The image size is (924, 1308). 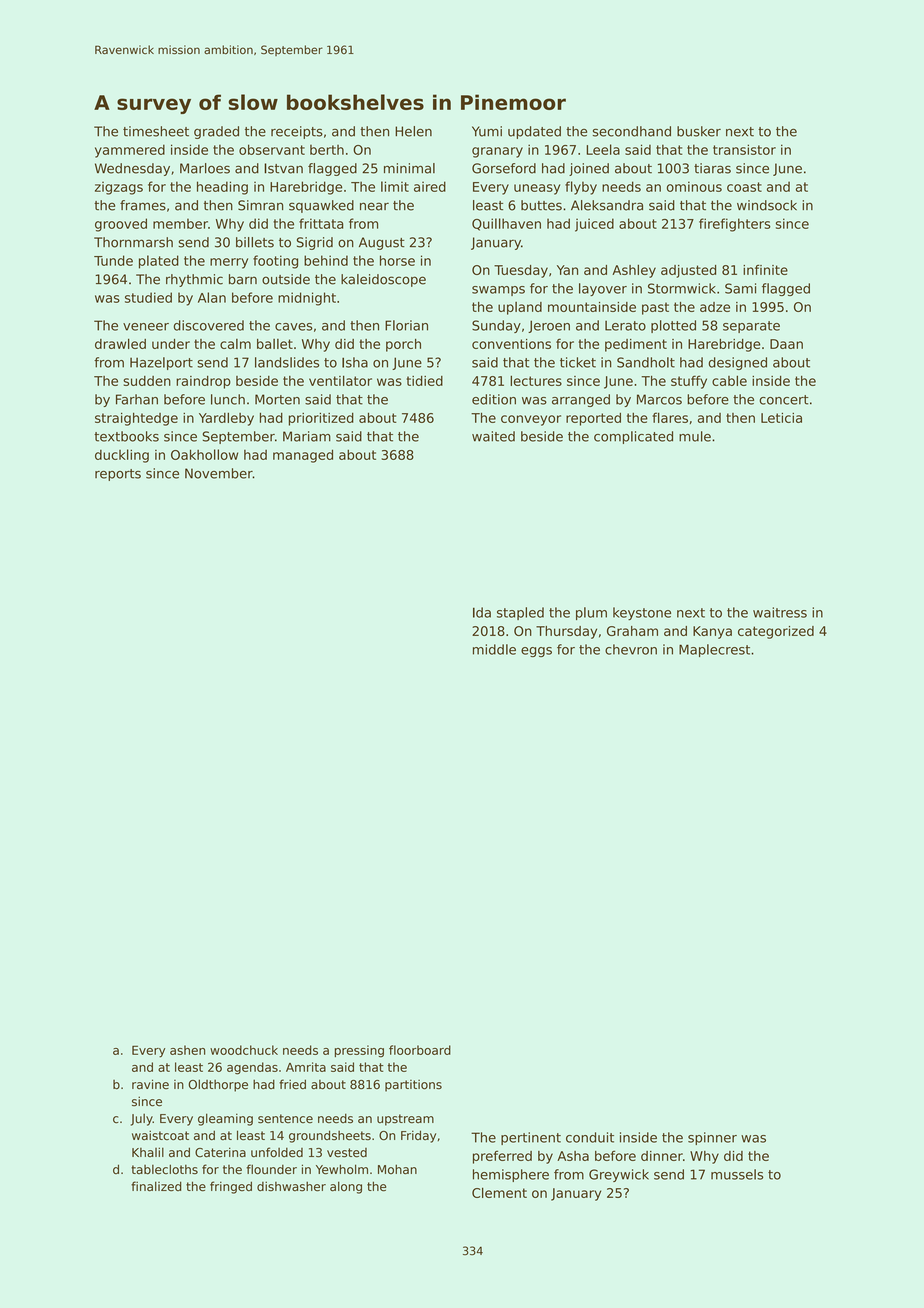 What do you see at coordinates (374, 206) in the screenshot?
I see `near` at bounding box center [374, 206].
